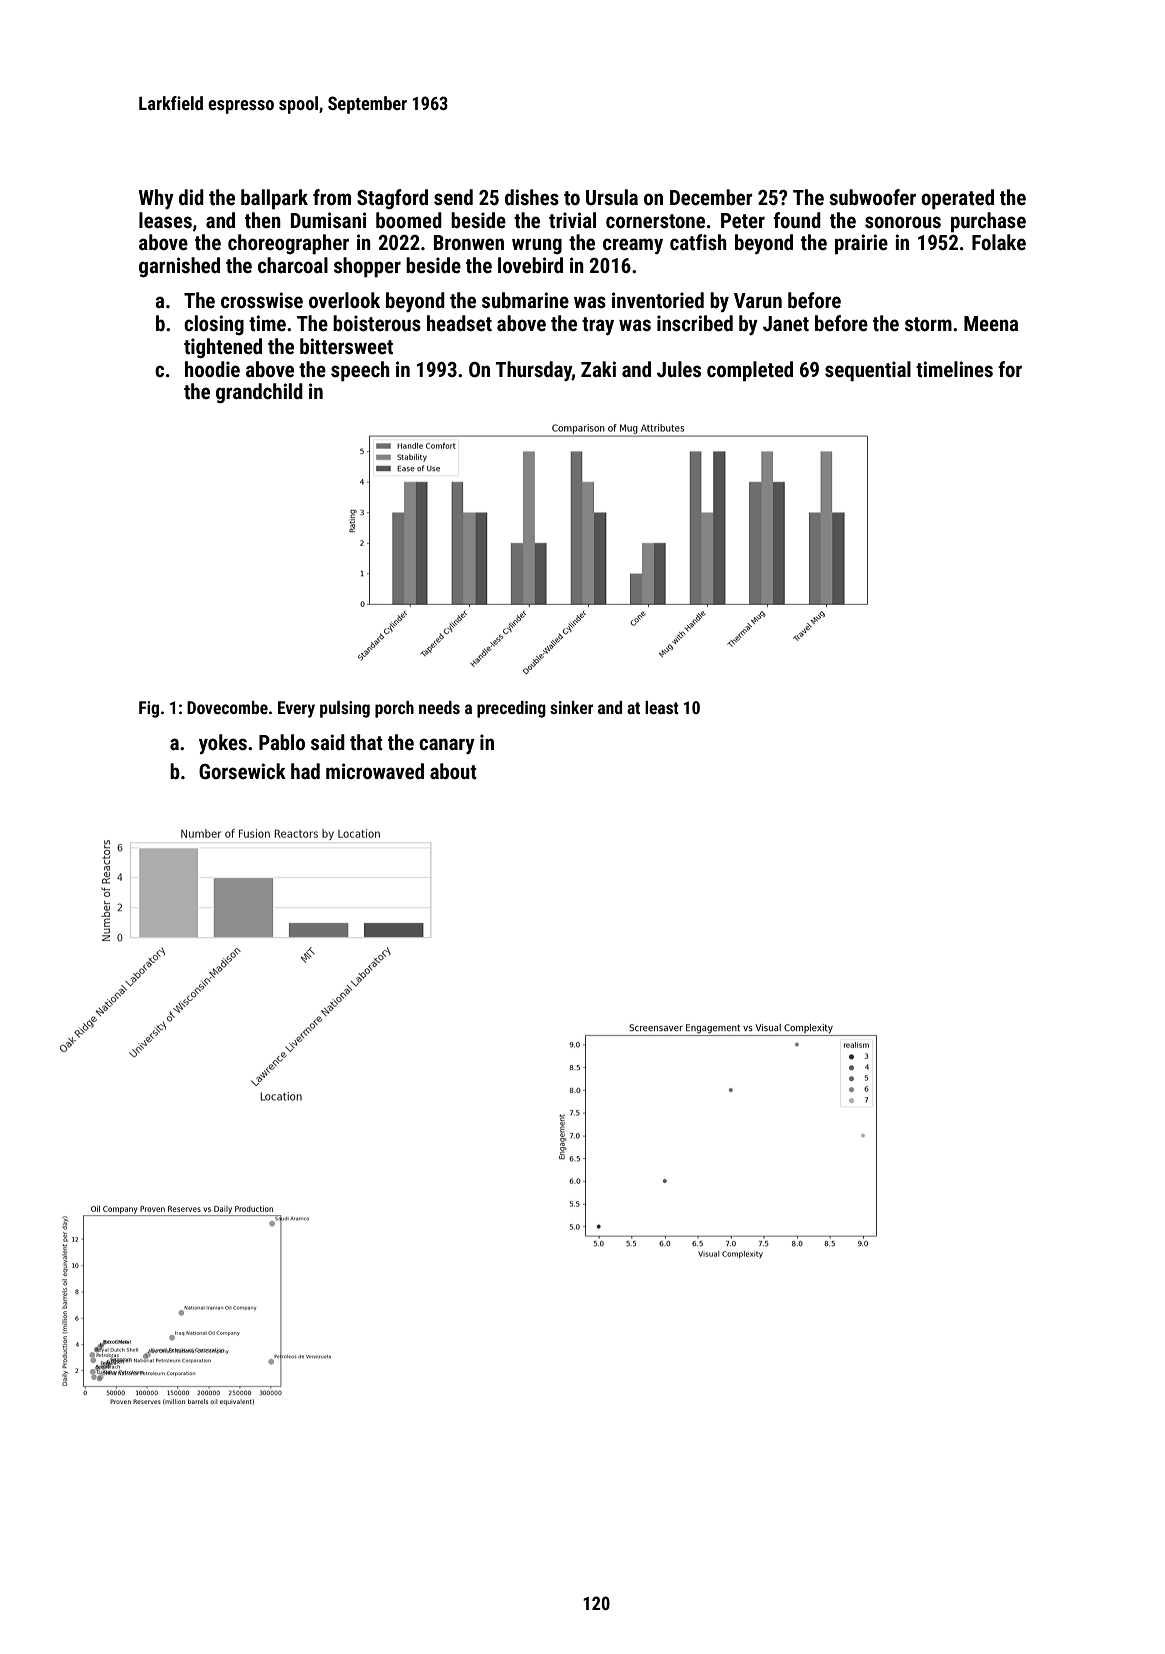 The height and width of the document is (1654, 1165). Describe the element at coordinates (861, 244) in the document. I see `prairie` at that location.
